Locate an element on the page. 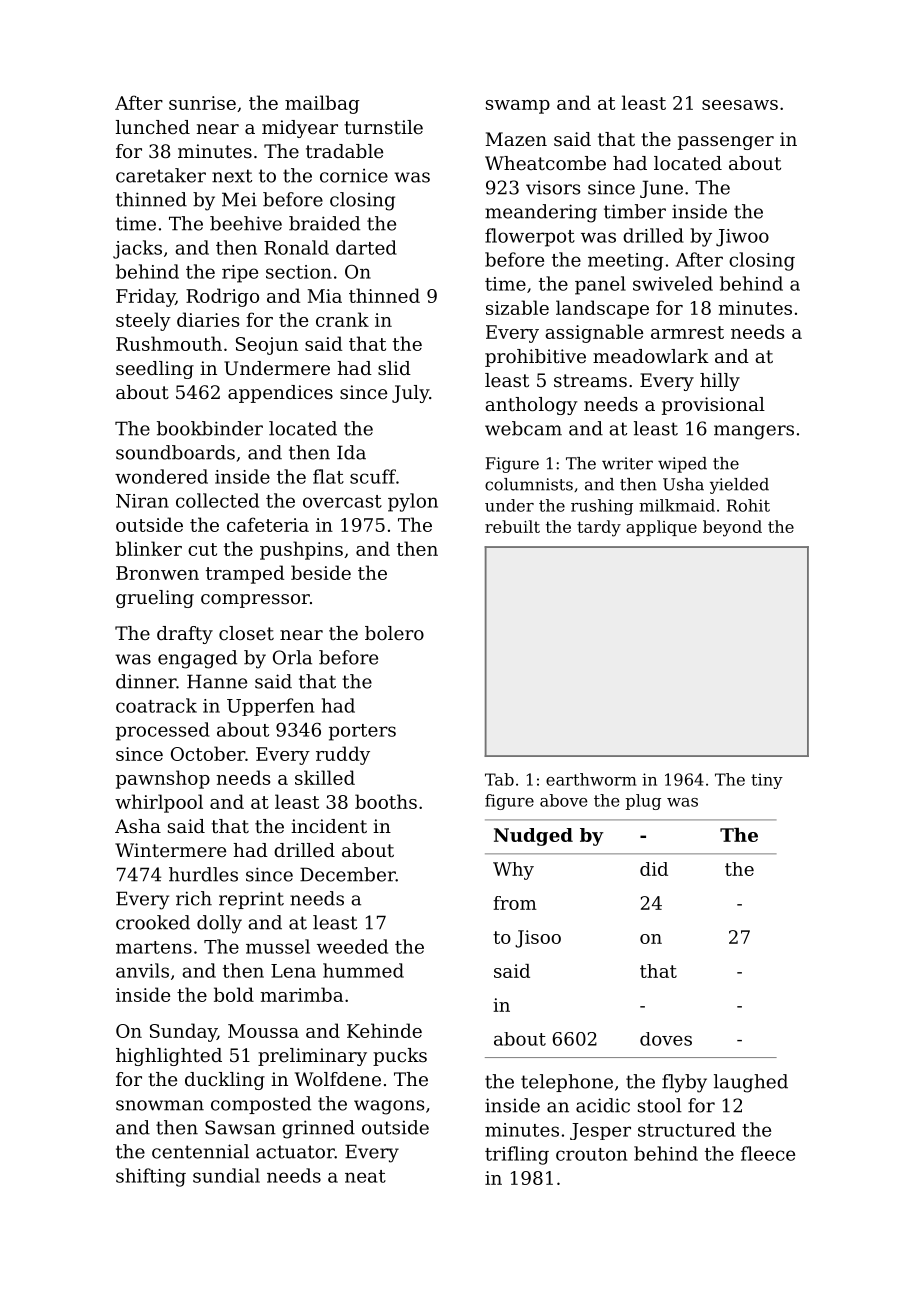 The width and height of the document is (924, 1314). columnists is located at coordinates (529, 484).
